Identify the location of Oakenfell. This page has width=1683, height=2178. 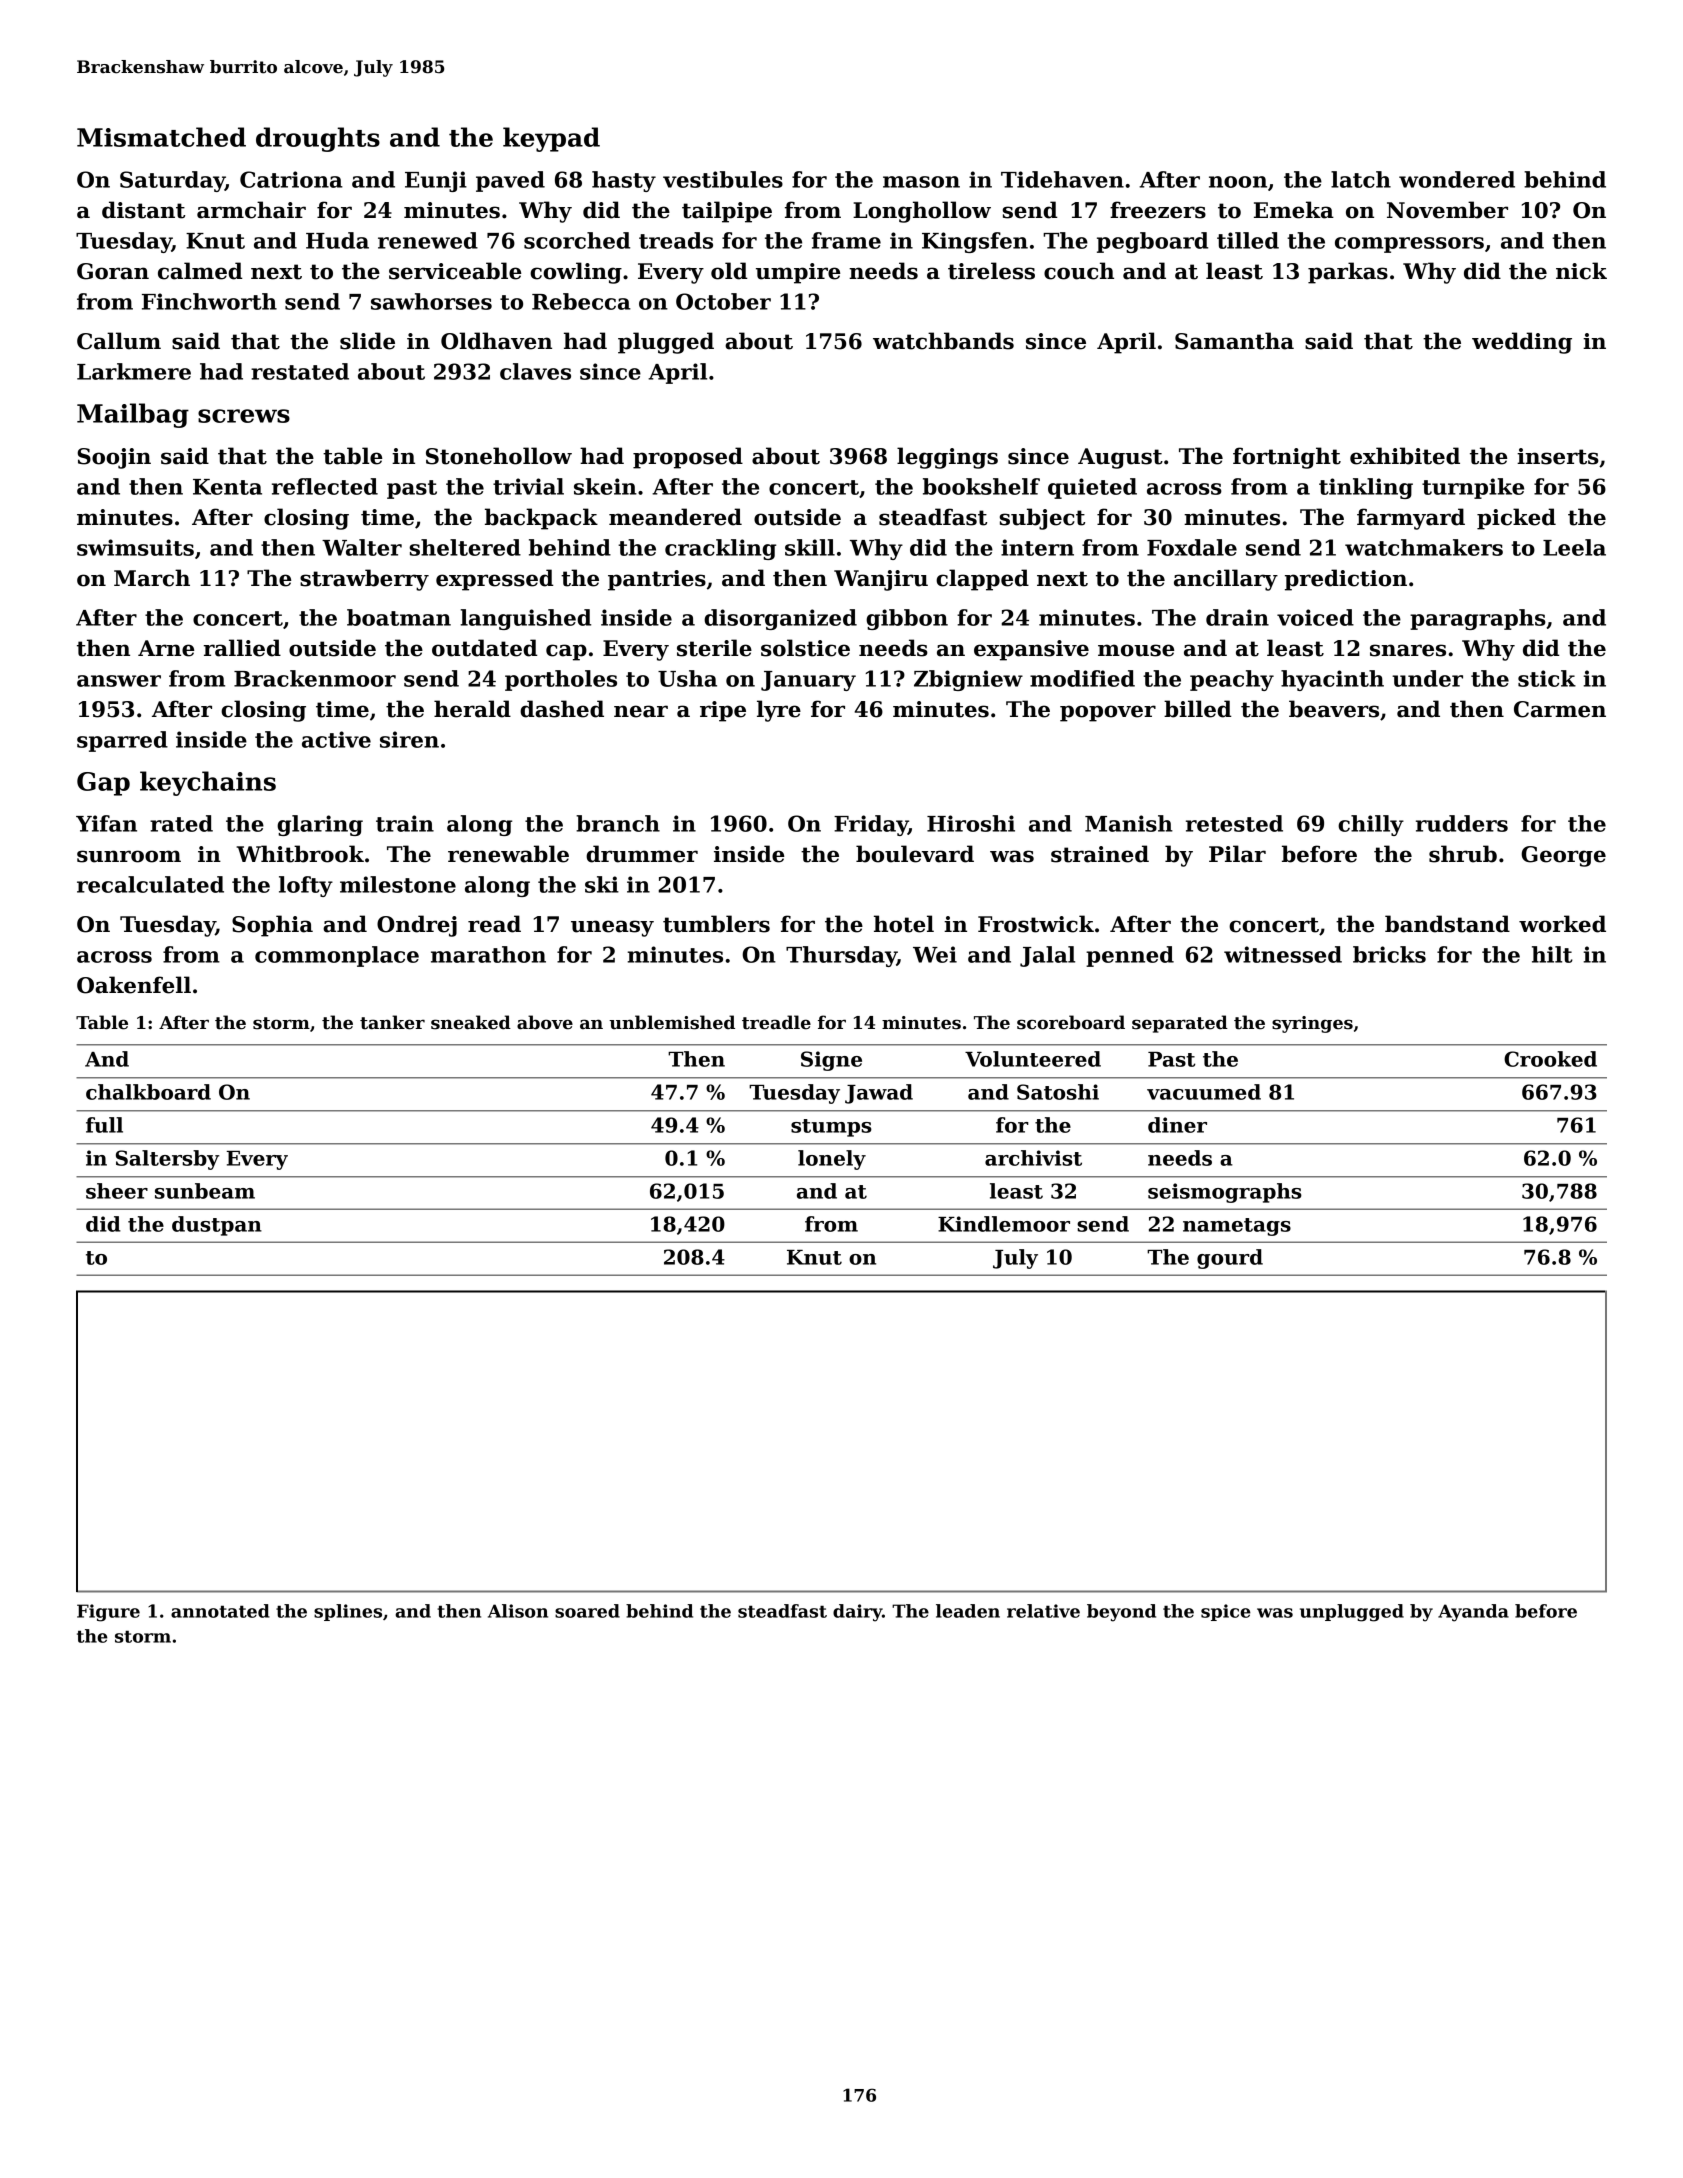
(134, 985).
